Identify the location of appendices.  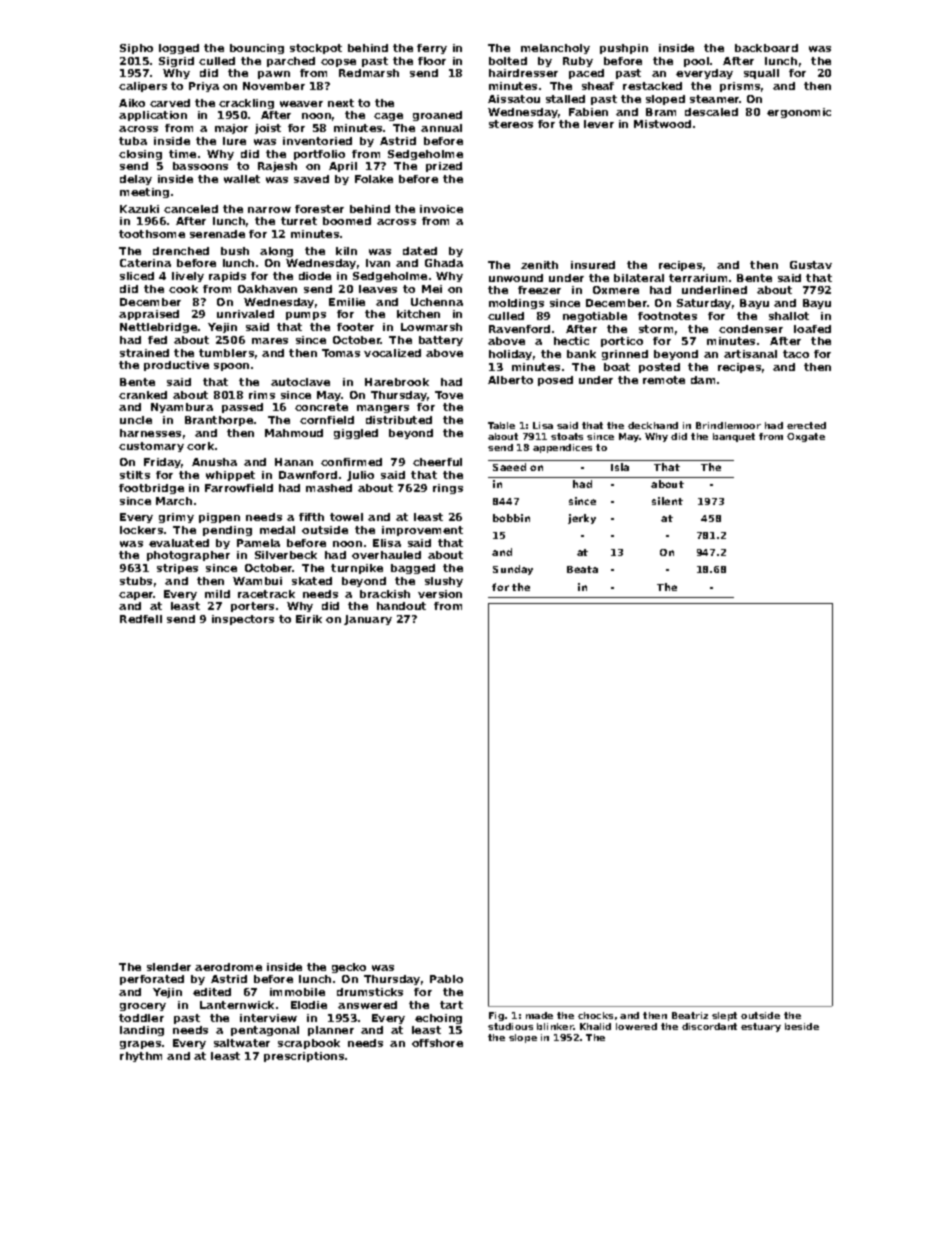
(562, 448).
